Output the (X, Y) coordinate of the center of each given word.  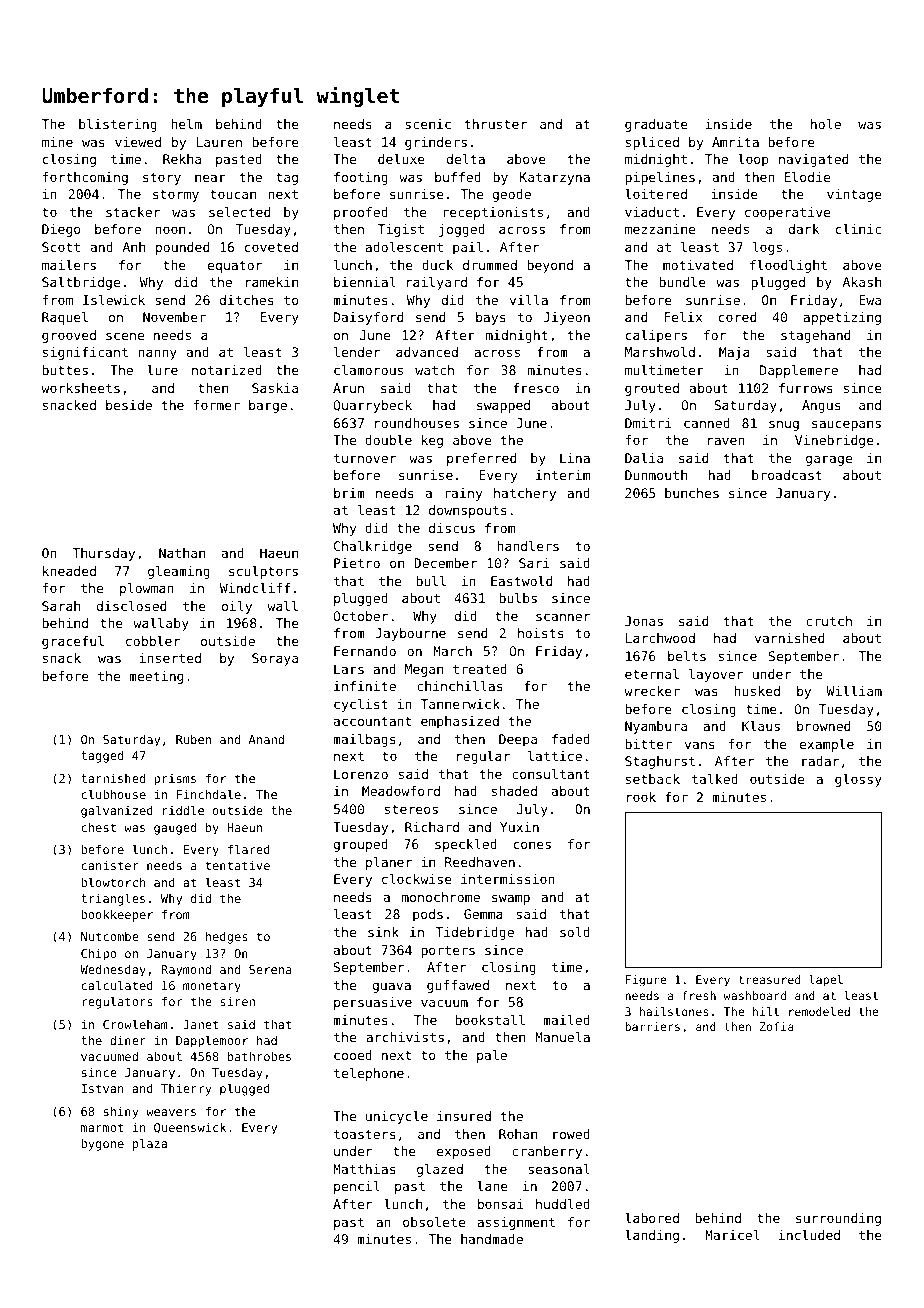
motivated (698, 265)
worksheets (80, 388)
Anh (134, 247)
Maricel (732, 1235)
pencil (357, 1187)
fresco (536, 388)
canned (707, 423)
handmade (492, 1239)
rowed (571, 1134)
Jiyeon (567, 318)
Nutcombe (110, 936)
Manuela (562, 1037)
